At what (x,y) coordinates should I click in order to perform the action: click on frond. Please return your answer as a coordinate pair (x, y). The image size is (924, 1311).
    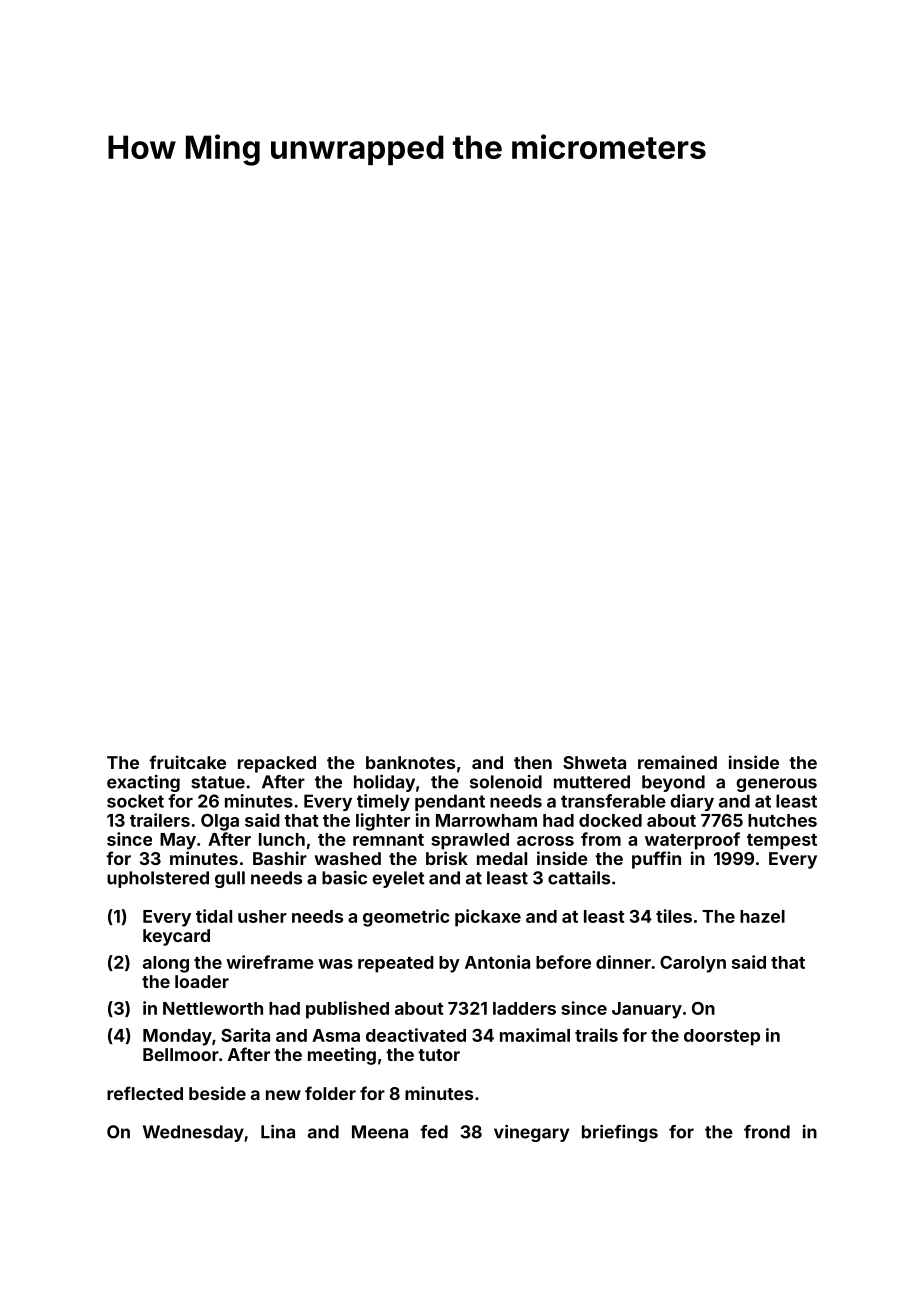
    Looking at the image, I should click on (767, 1132).
